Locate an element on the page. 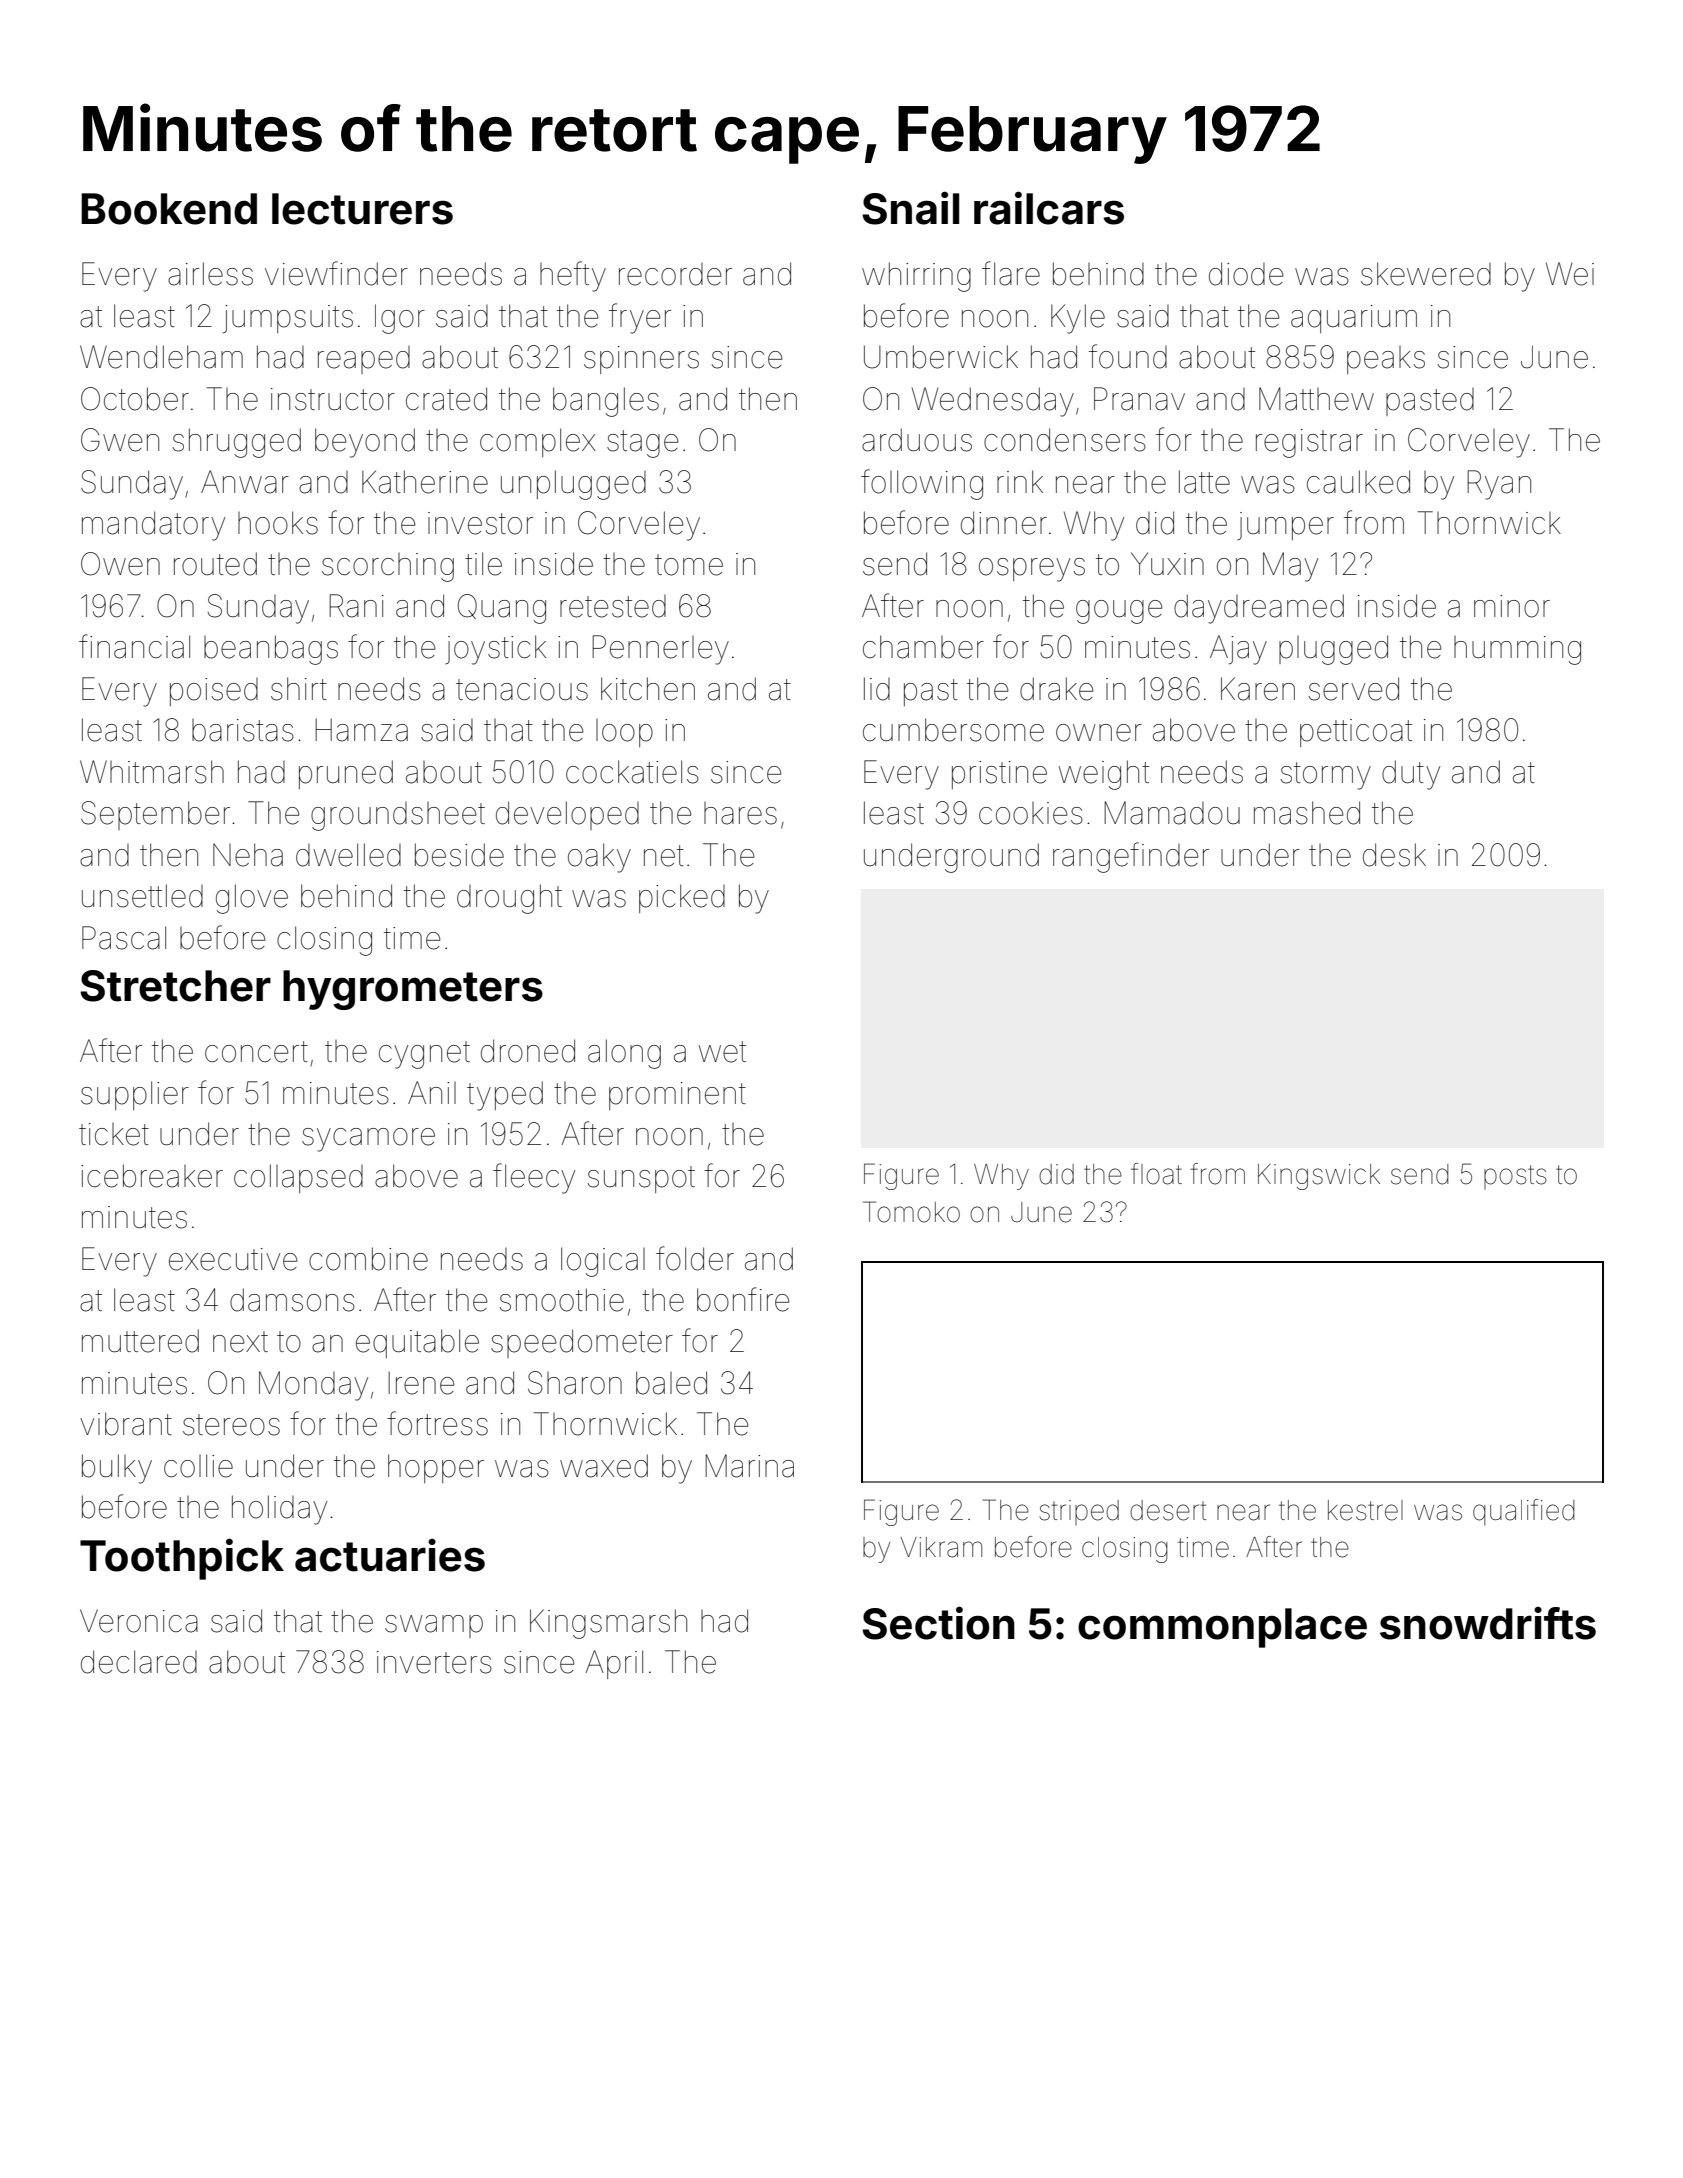 The height and width of the document is (2178, 1683). desk is located at coordinates (1394, 855).
